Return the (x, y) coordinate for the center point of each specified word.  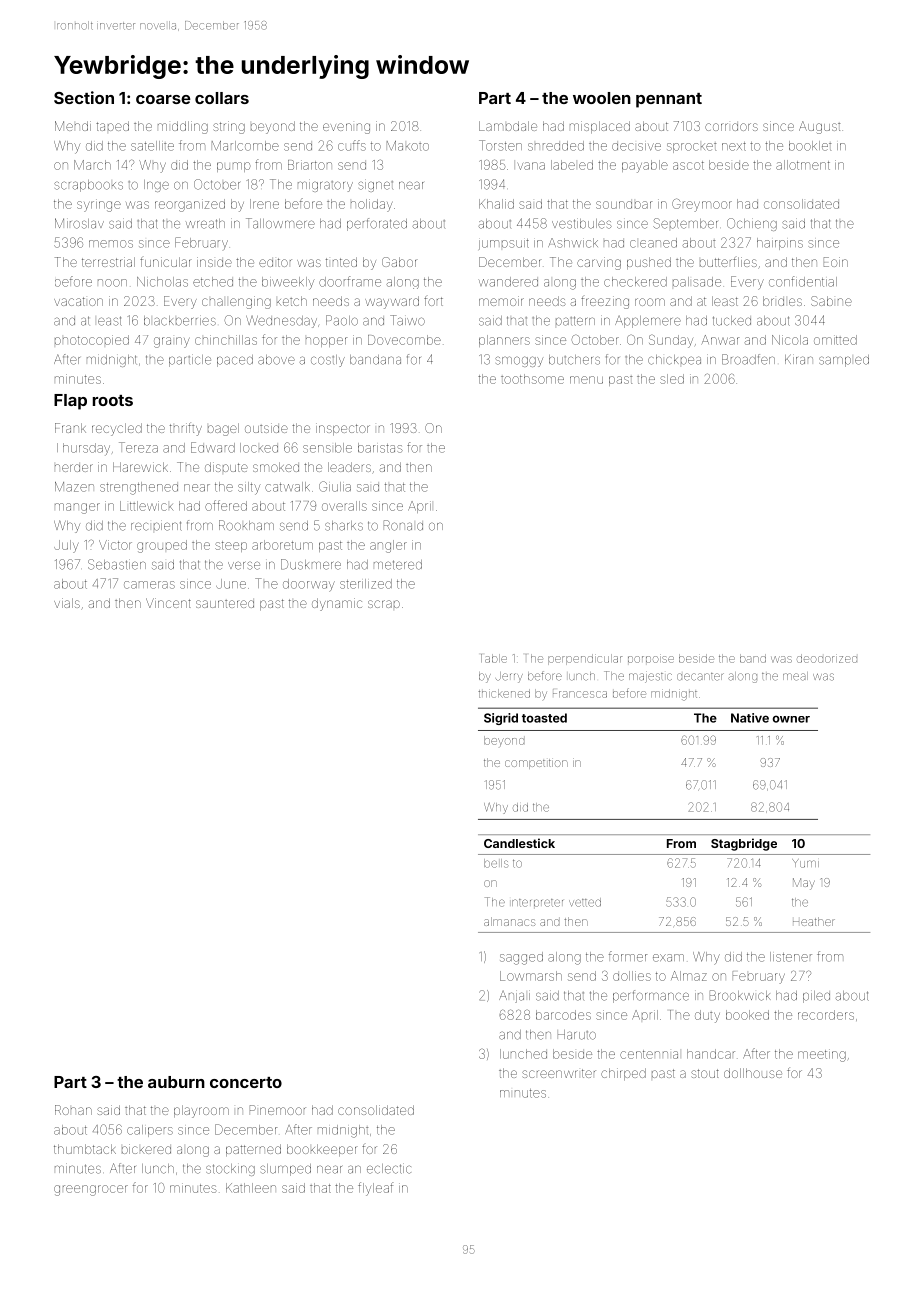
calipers (150, 1131)
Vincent (168, 603)
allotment (803, 165)
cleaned (653, 243)
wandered (508, 282)
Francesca (580, 693)
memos (111, 244)
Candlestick (519, 843)
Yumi (805, 863)
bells (496, 863)
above (276, 360)
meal (795, 676)
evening (346, 128)
